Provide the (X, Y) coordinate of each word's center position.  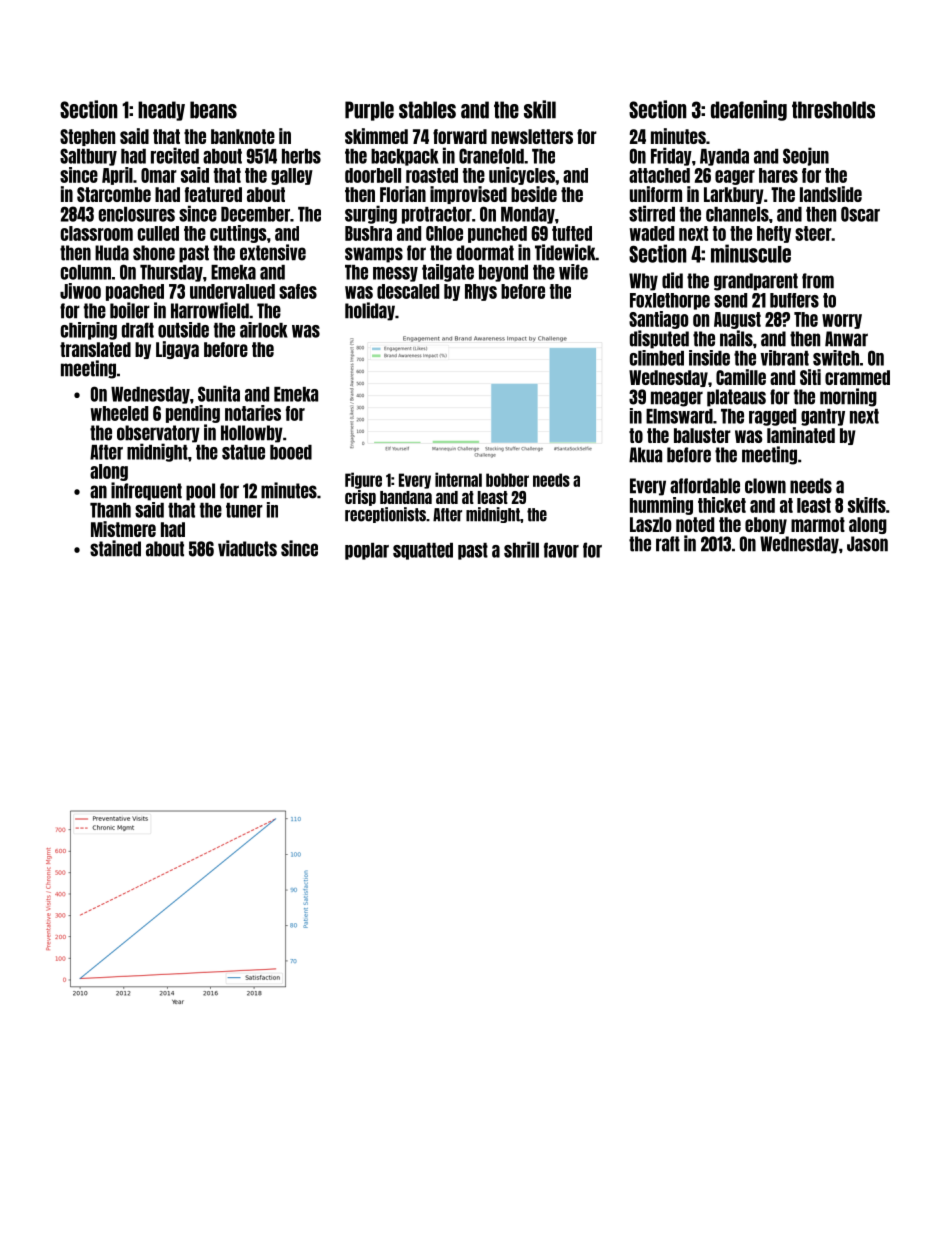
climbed (656, 358)
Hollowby (252, 434)
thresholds (833, 110)
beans (213, 110)
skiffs (867, 505)
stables (427, 110)
